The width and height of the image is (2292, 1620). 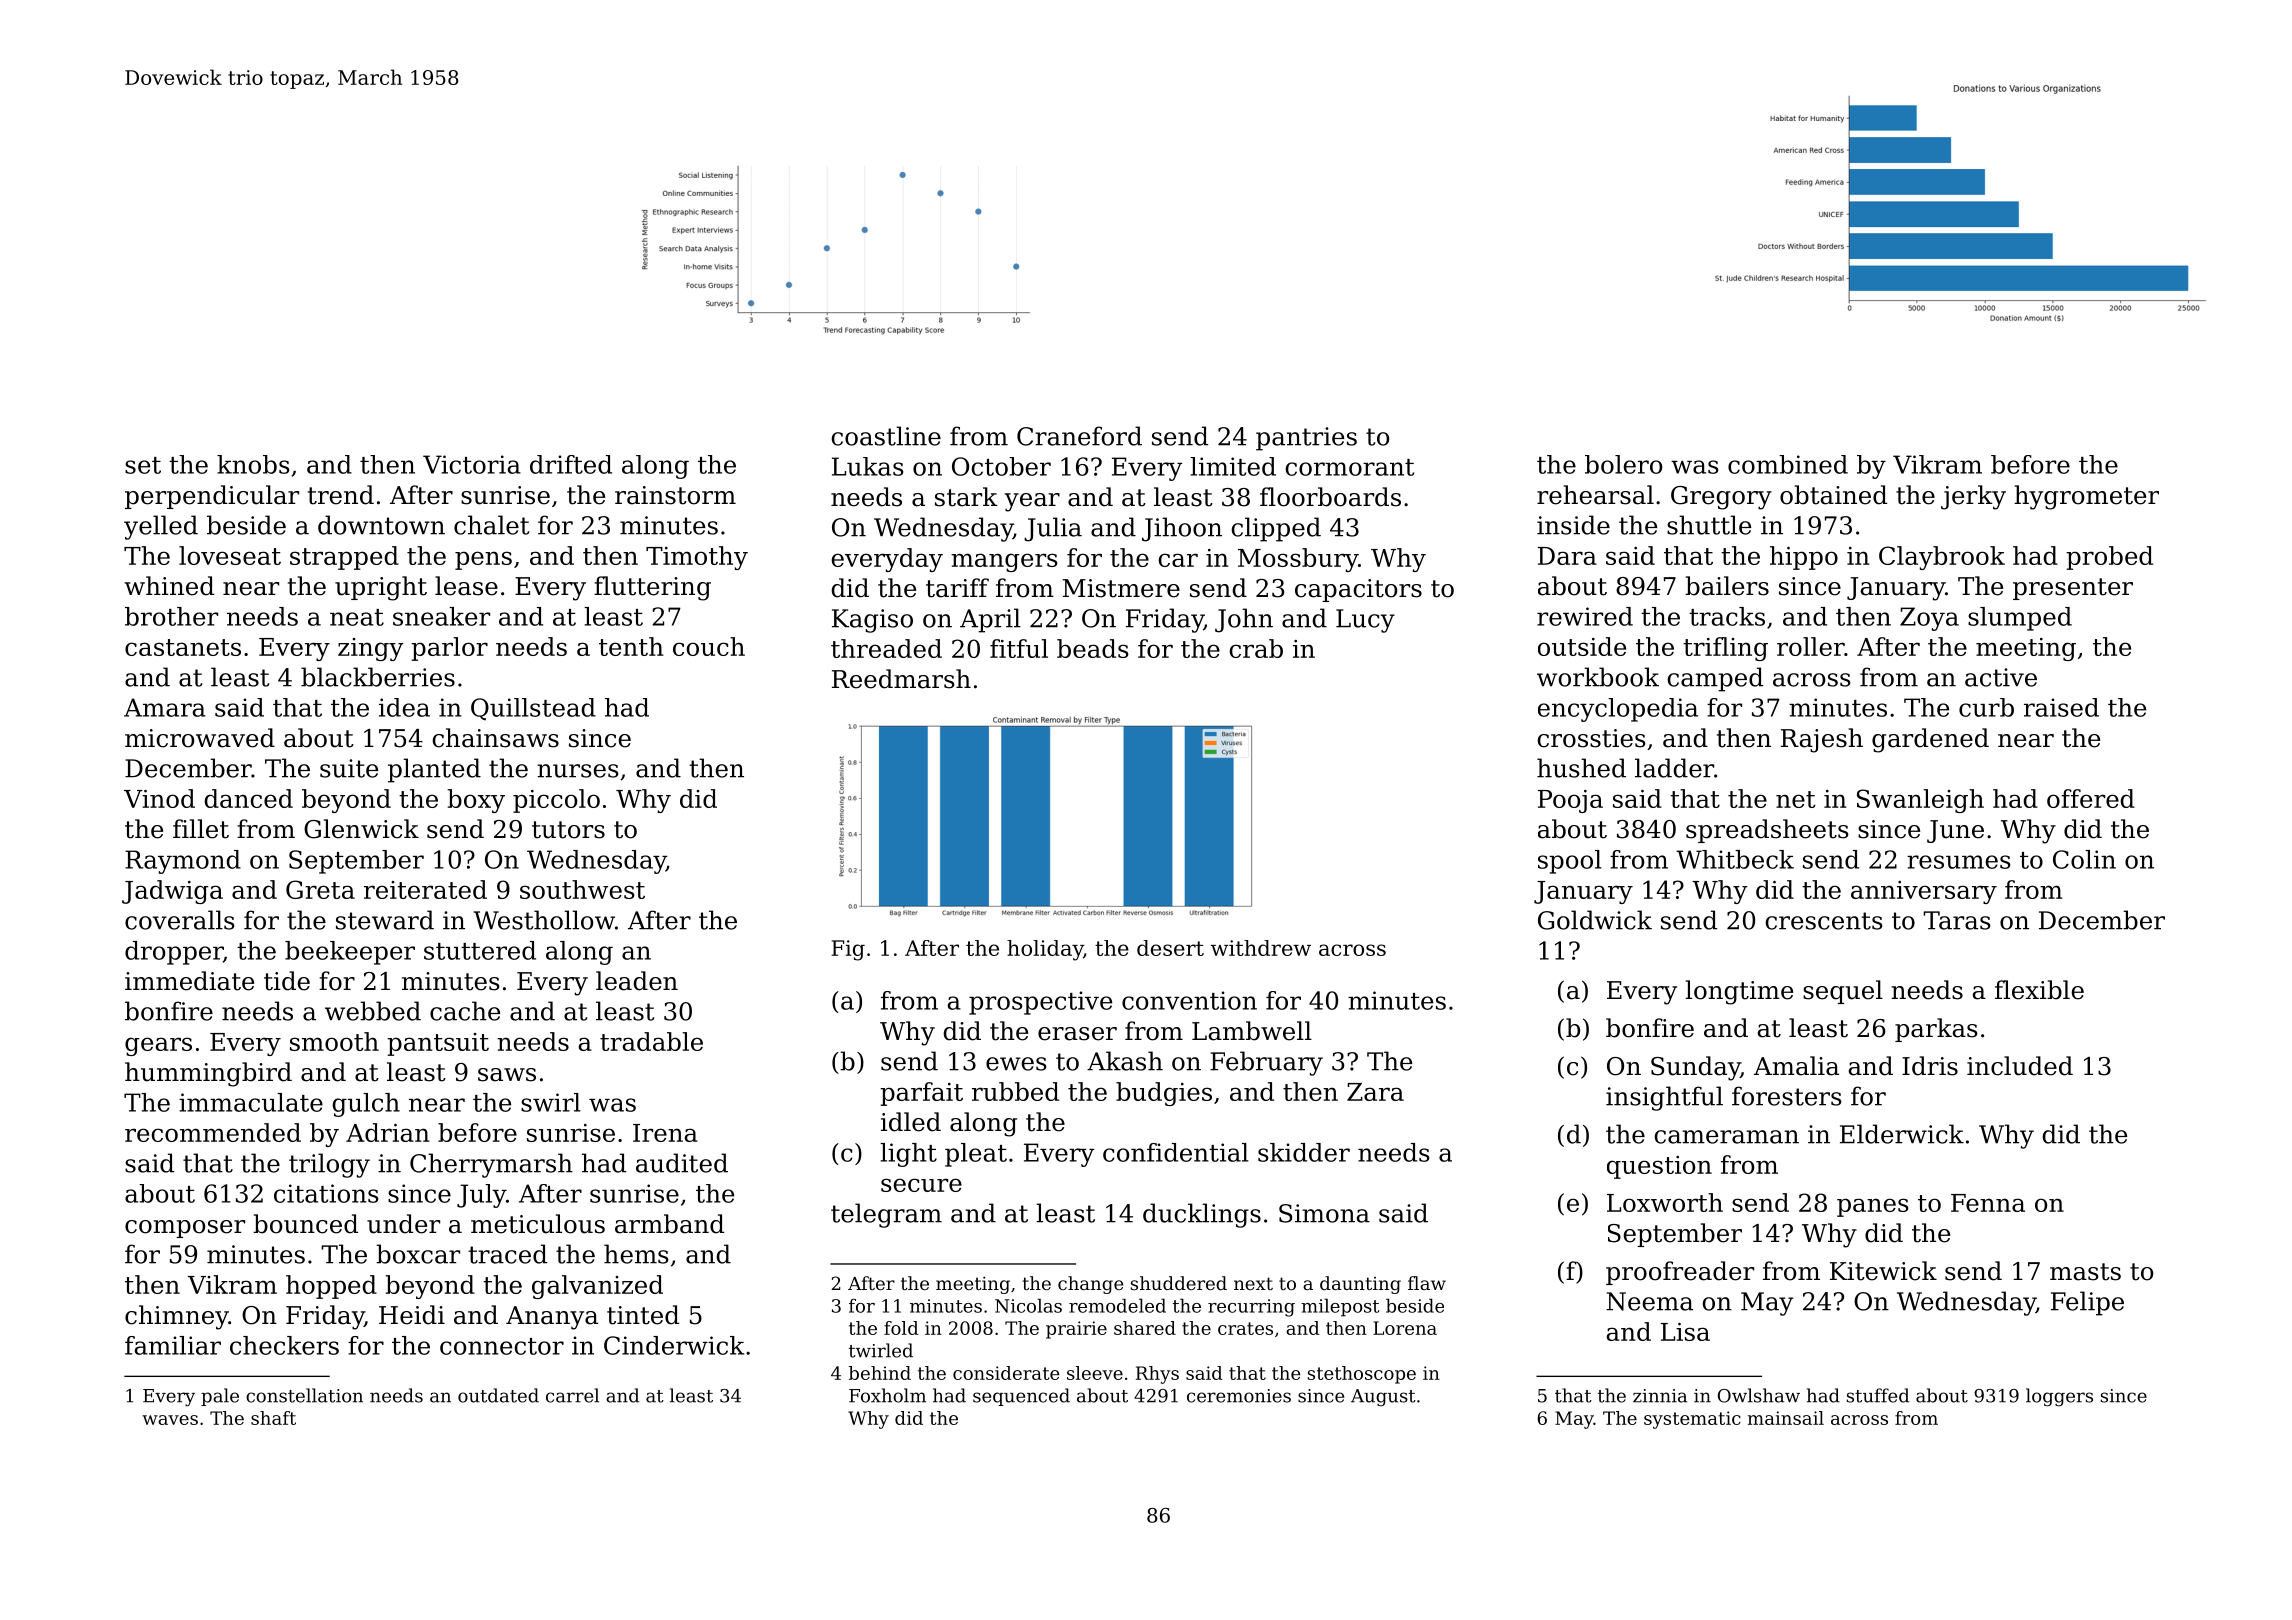 I want to click on budgies, so click(x=1164, y=1094).
